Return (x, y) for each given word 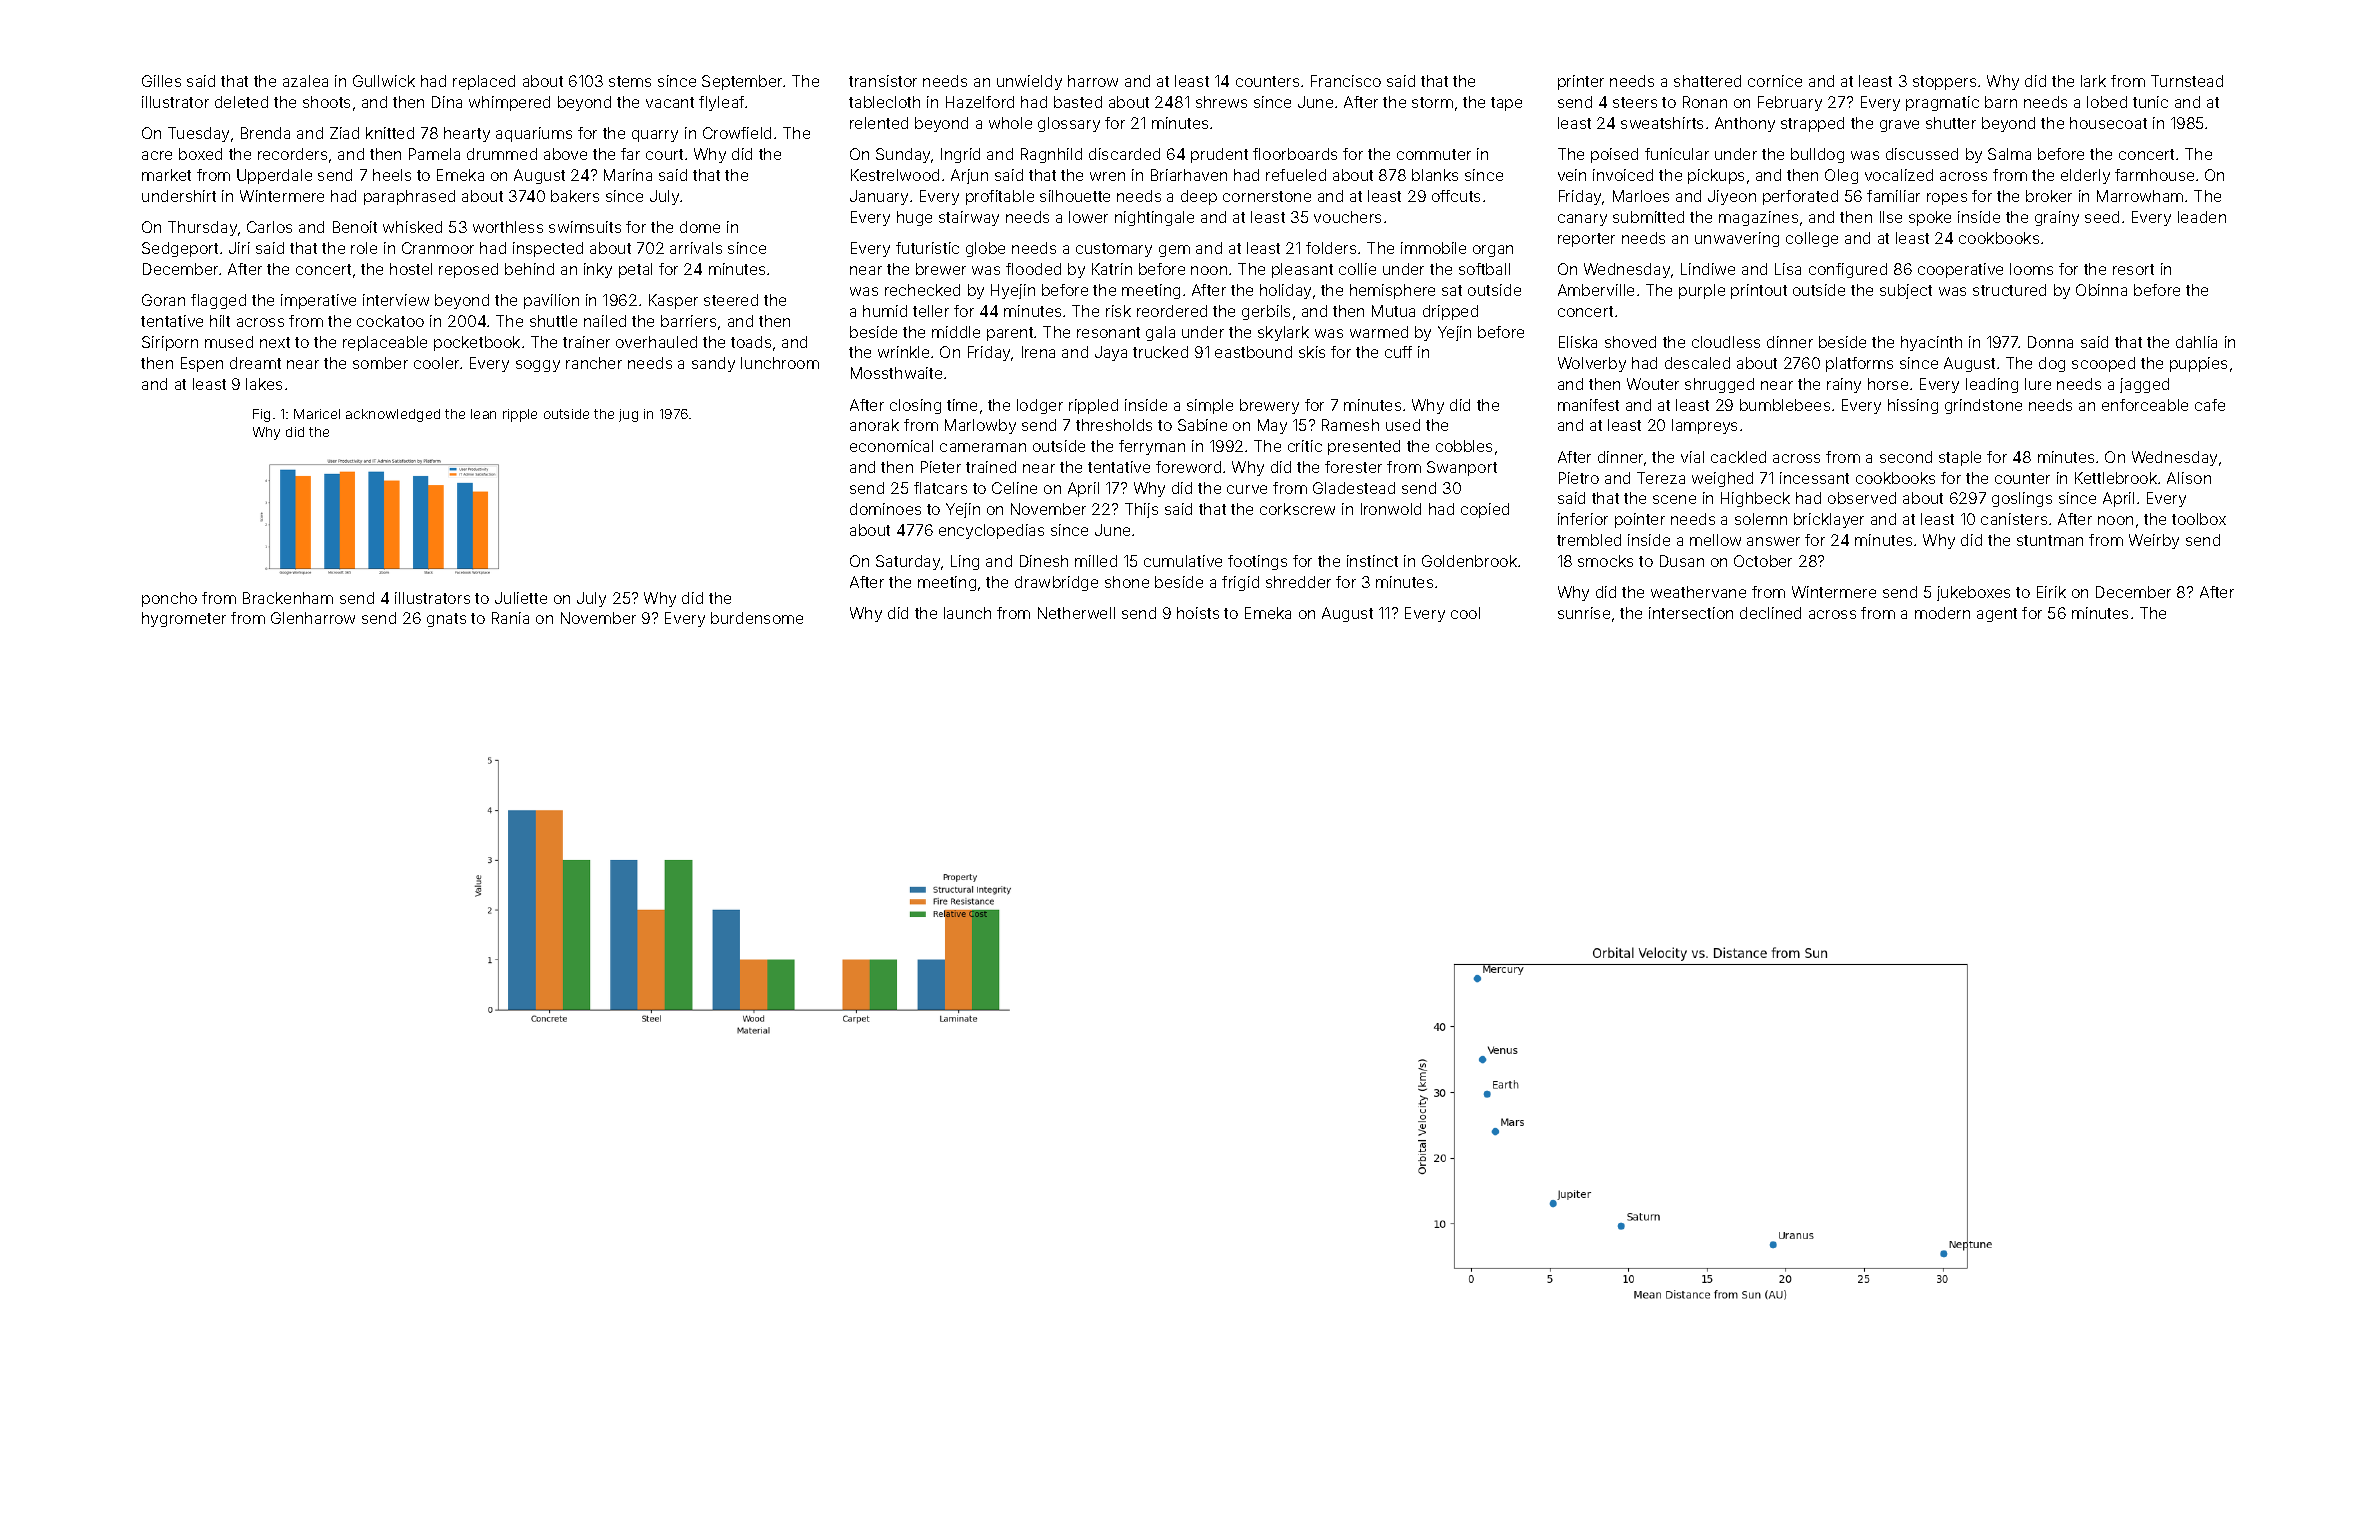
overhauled (656, 342)
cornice (1775, 81)
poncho (169, 599)
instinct (1372, 561)
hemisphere (1392, 291)
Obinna (2101, 290)
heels (392, 175)
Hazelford (980, 102)
